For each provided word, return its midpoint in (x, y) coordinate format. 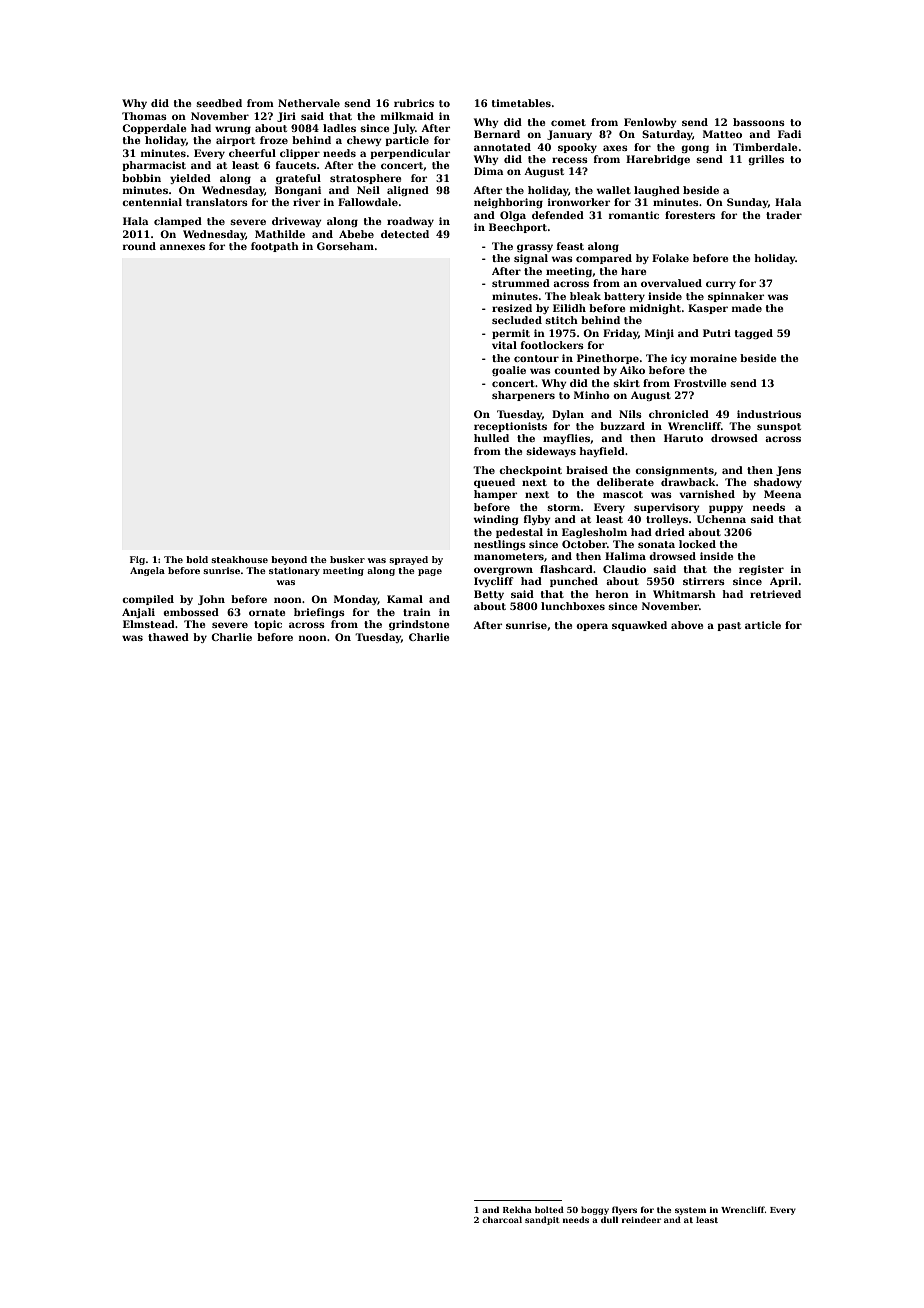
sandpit (542, 1220)
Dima (488, 171)
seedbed (219, 103)
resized (512, 308)
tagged (754, 334)
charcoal (502, 1219)
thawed (168, 637)
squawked (639, 626)
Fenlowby (650, 123)
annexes (182, 247)
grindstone (419, 625)
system (690, 1211)
